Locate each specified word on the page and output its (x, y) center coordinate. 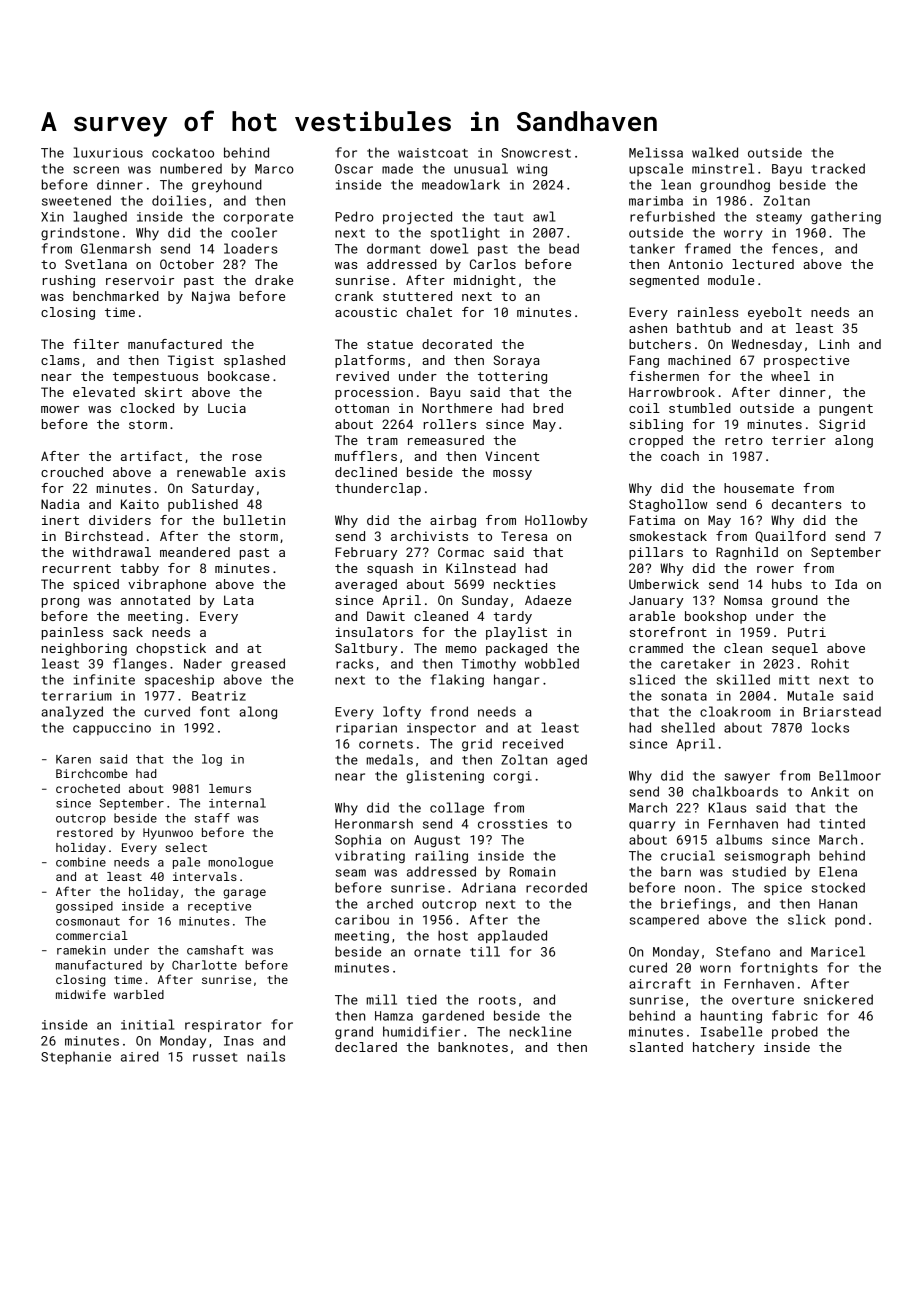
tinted (842, 823)
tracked (838, 168)
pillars (656, 553)
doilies (179, 200)
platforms (370, 361)
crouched (72, 472)
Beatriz (219, 696)
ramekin (81, 950)
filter (96, 344)
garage (244, 894)
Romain (532, 872)
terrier (799, 440)
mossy (512, 475)
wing (532, 170)
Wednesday (767, 345)
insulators (374, 632)
